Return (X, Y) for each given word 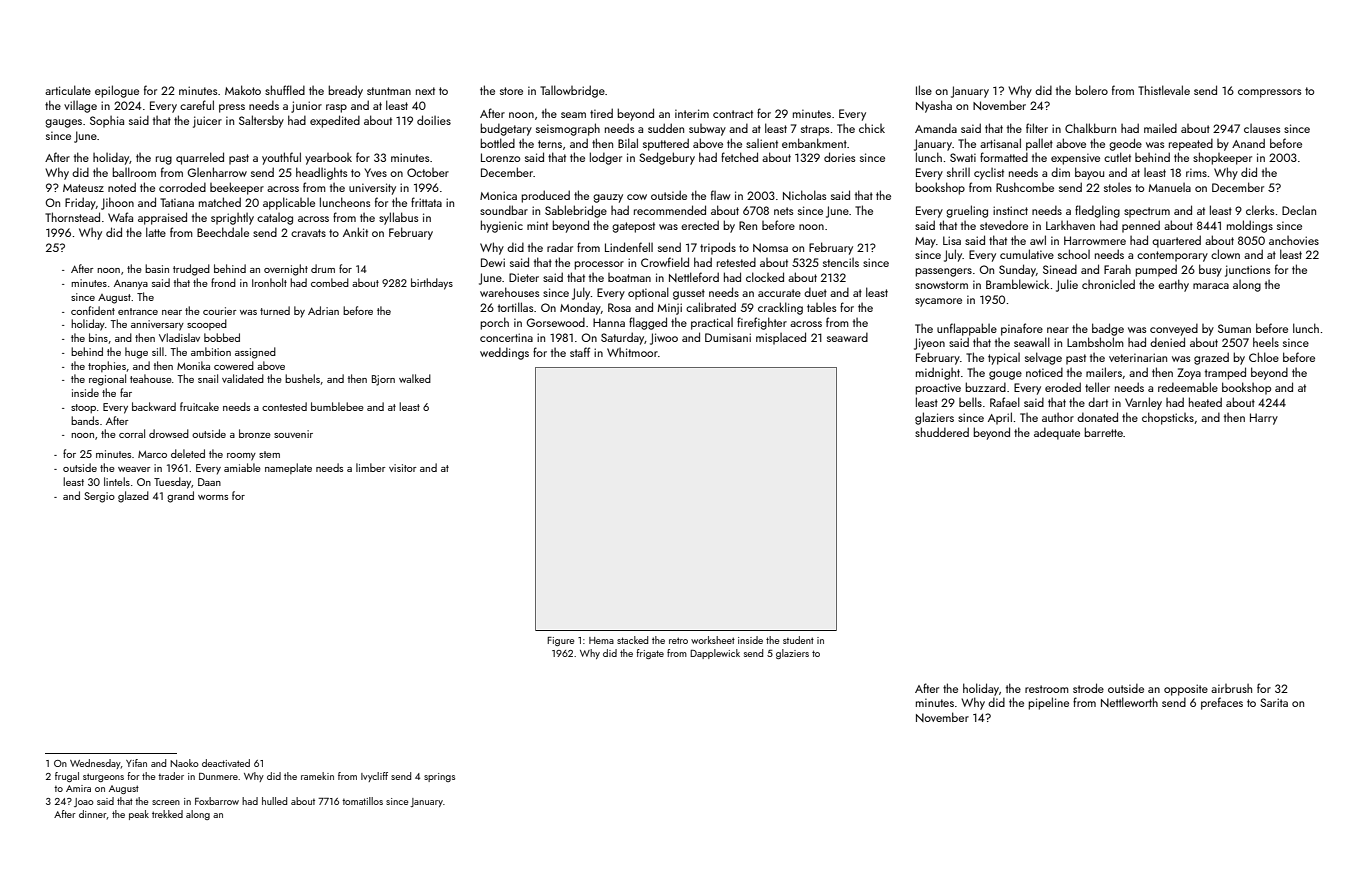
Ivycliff (374, 777)
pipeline (1048, 703)
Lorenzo (500, 157)
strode (1088, 688)
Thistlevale (1164, 90)
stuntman (389, 91)
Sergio (99, 497)
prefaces (1222, 703)
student (798, 640)
